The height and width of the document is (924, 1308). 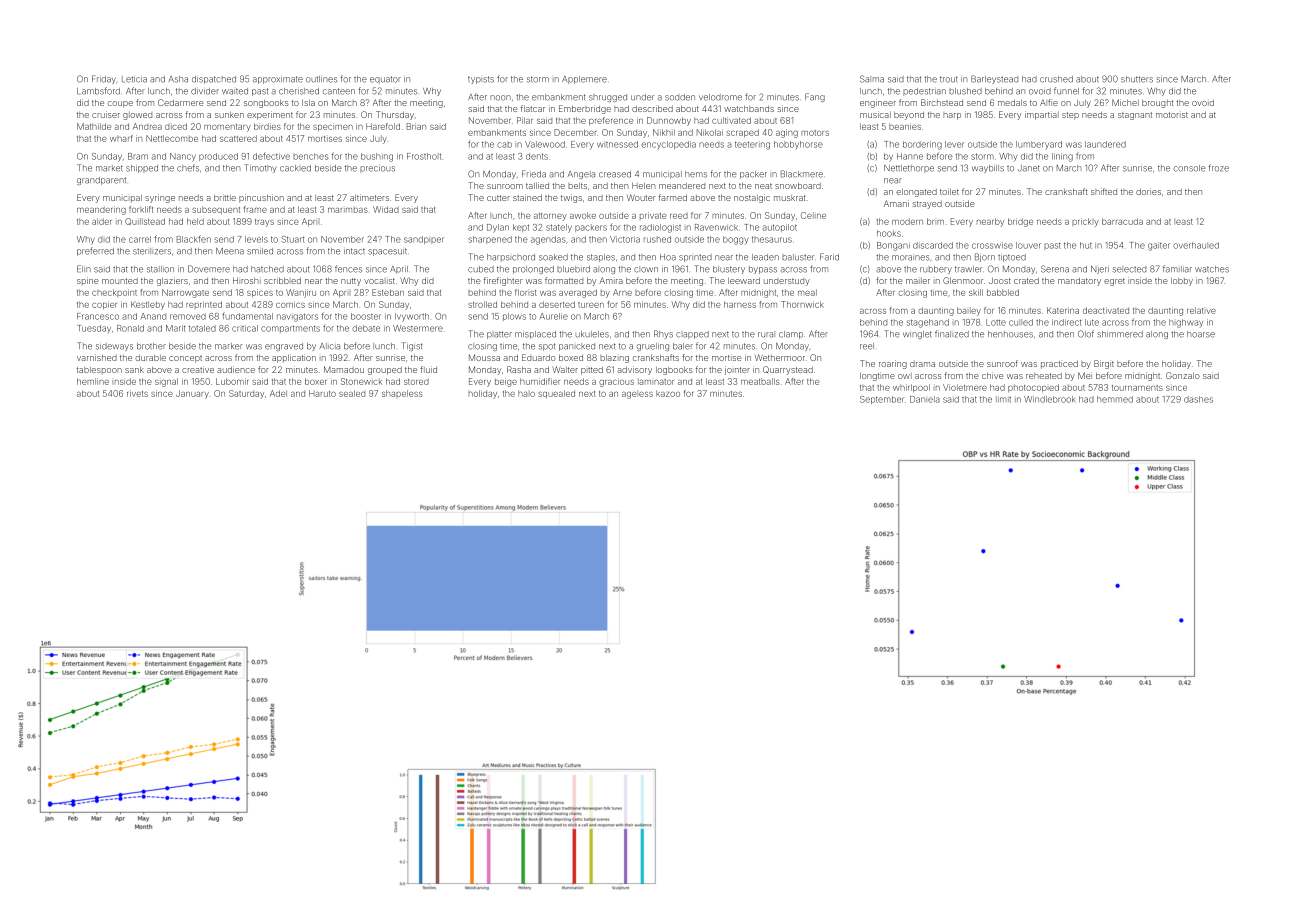 What do you see at coordinates (102, 221) in the document?
I see `alder` at bounding box center [102, 221].
